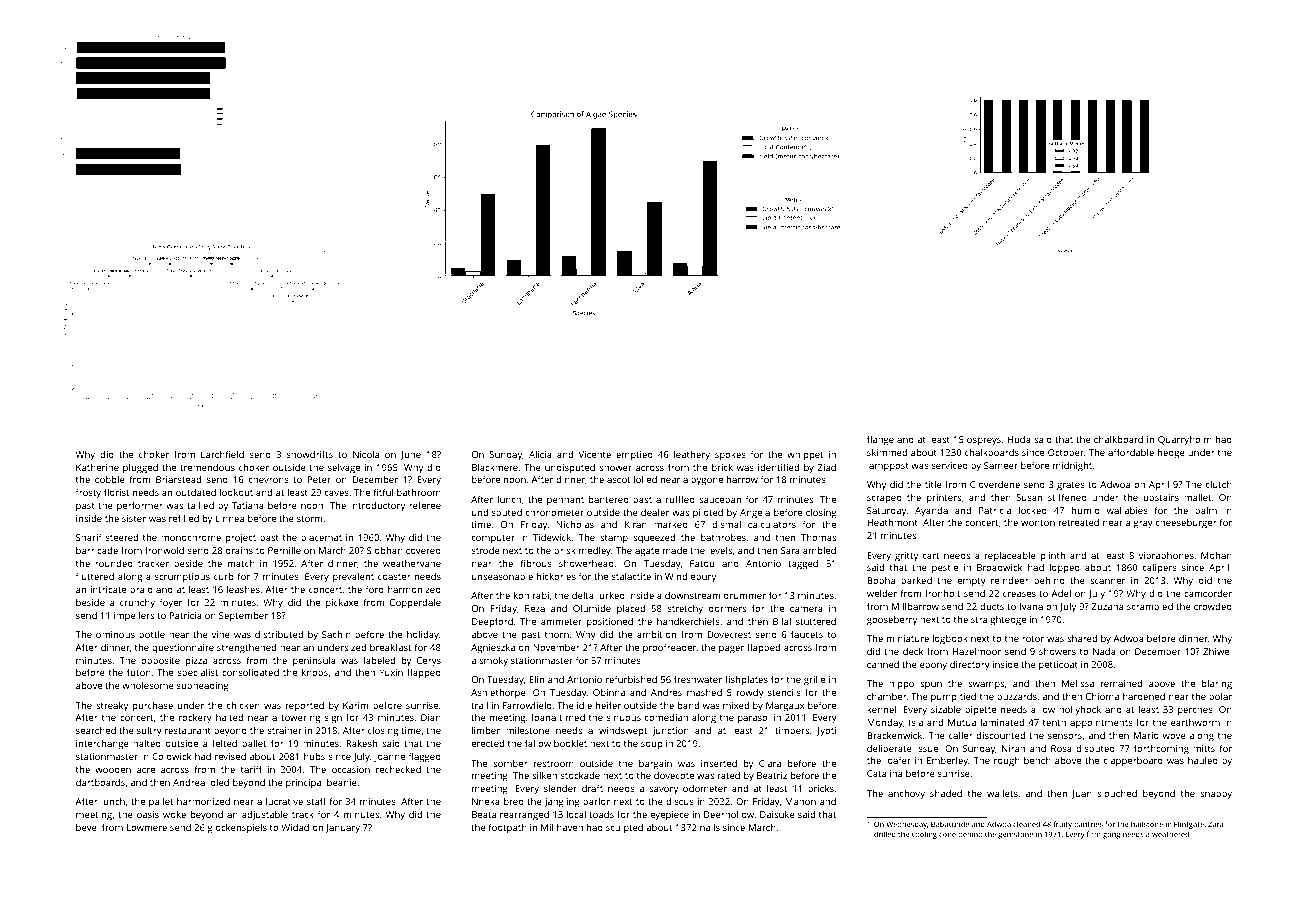  I want to click on glockenspiels, so click(237, 829).
